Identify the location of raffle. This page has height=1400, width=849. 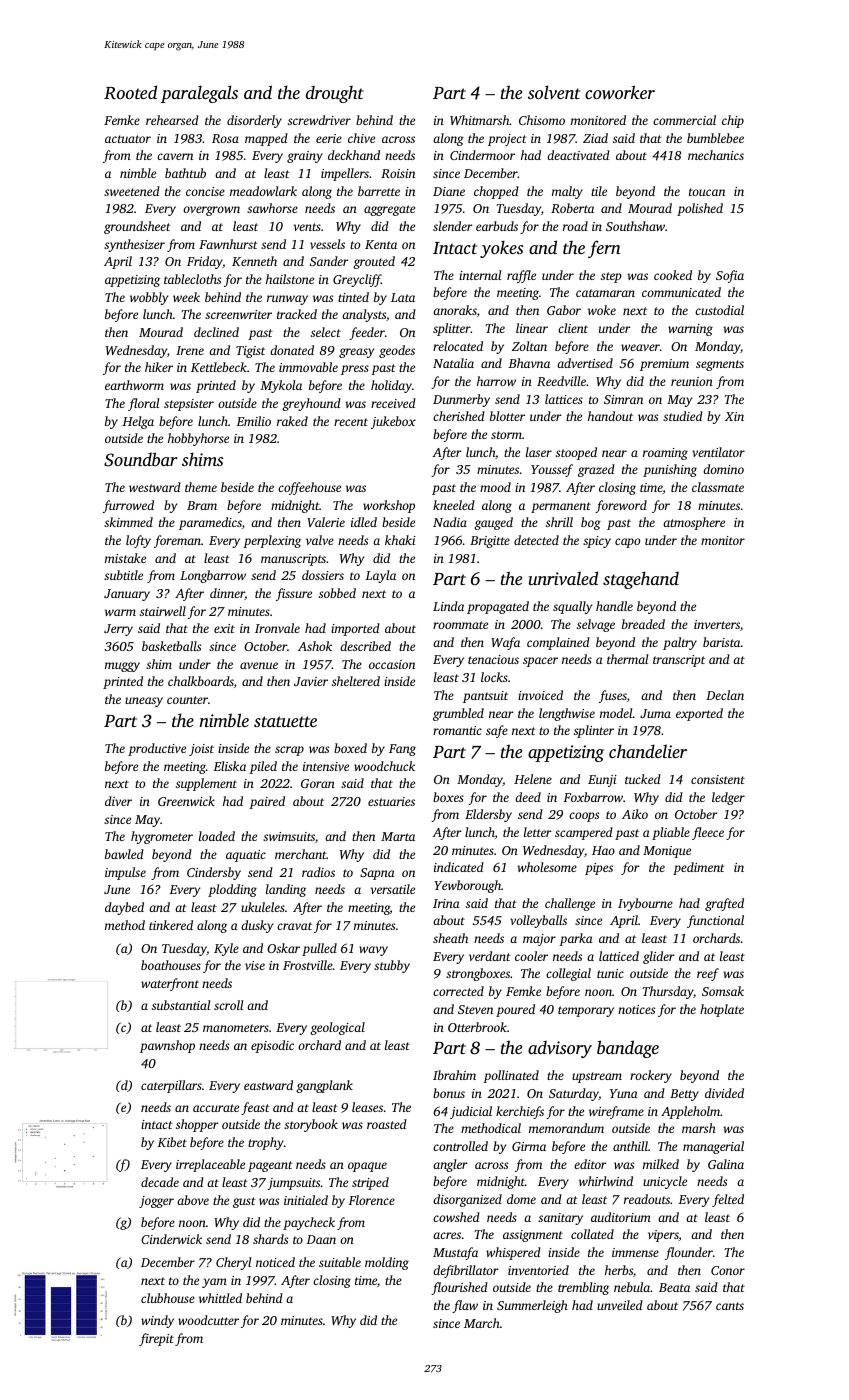
(521, 276).
